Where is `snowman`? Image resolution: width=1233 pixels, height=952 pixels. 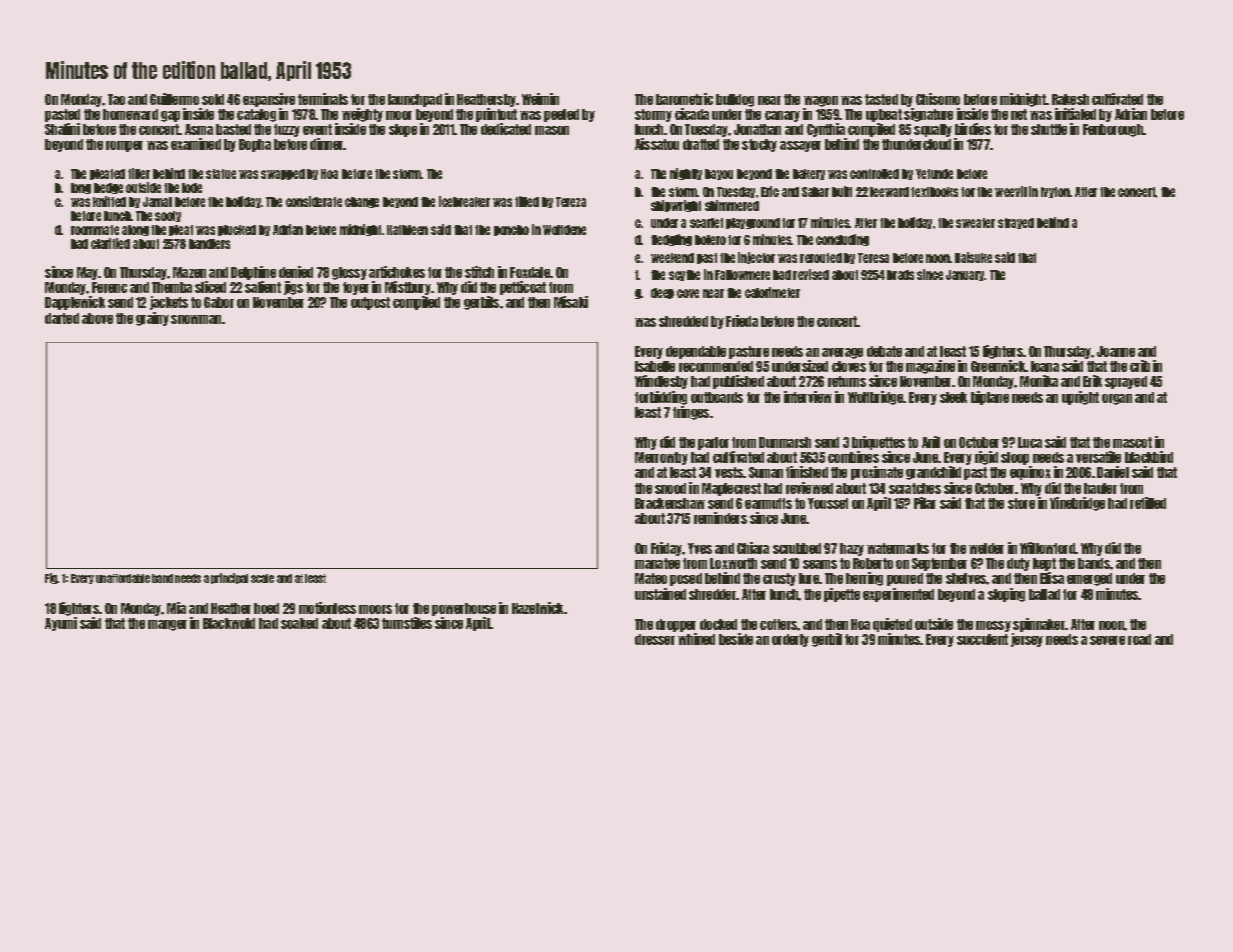
snowman is located at coordinates (196, 319).
